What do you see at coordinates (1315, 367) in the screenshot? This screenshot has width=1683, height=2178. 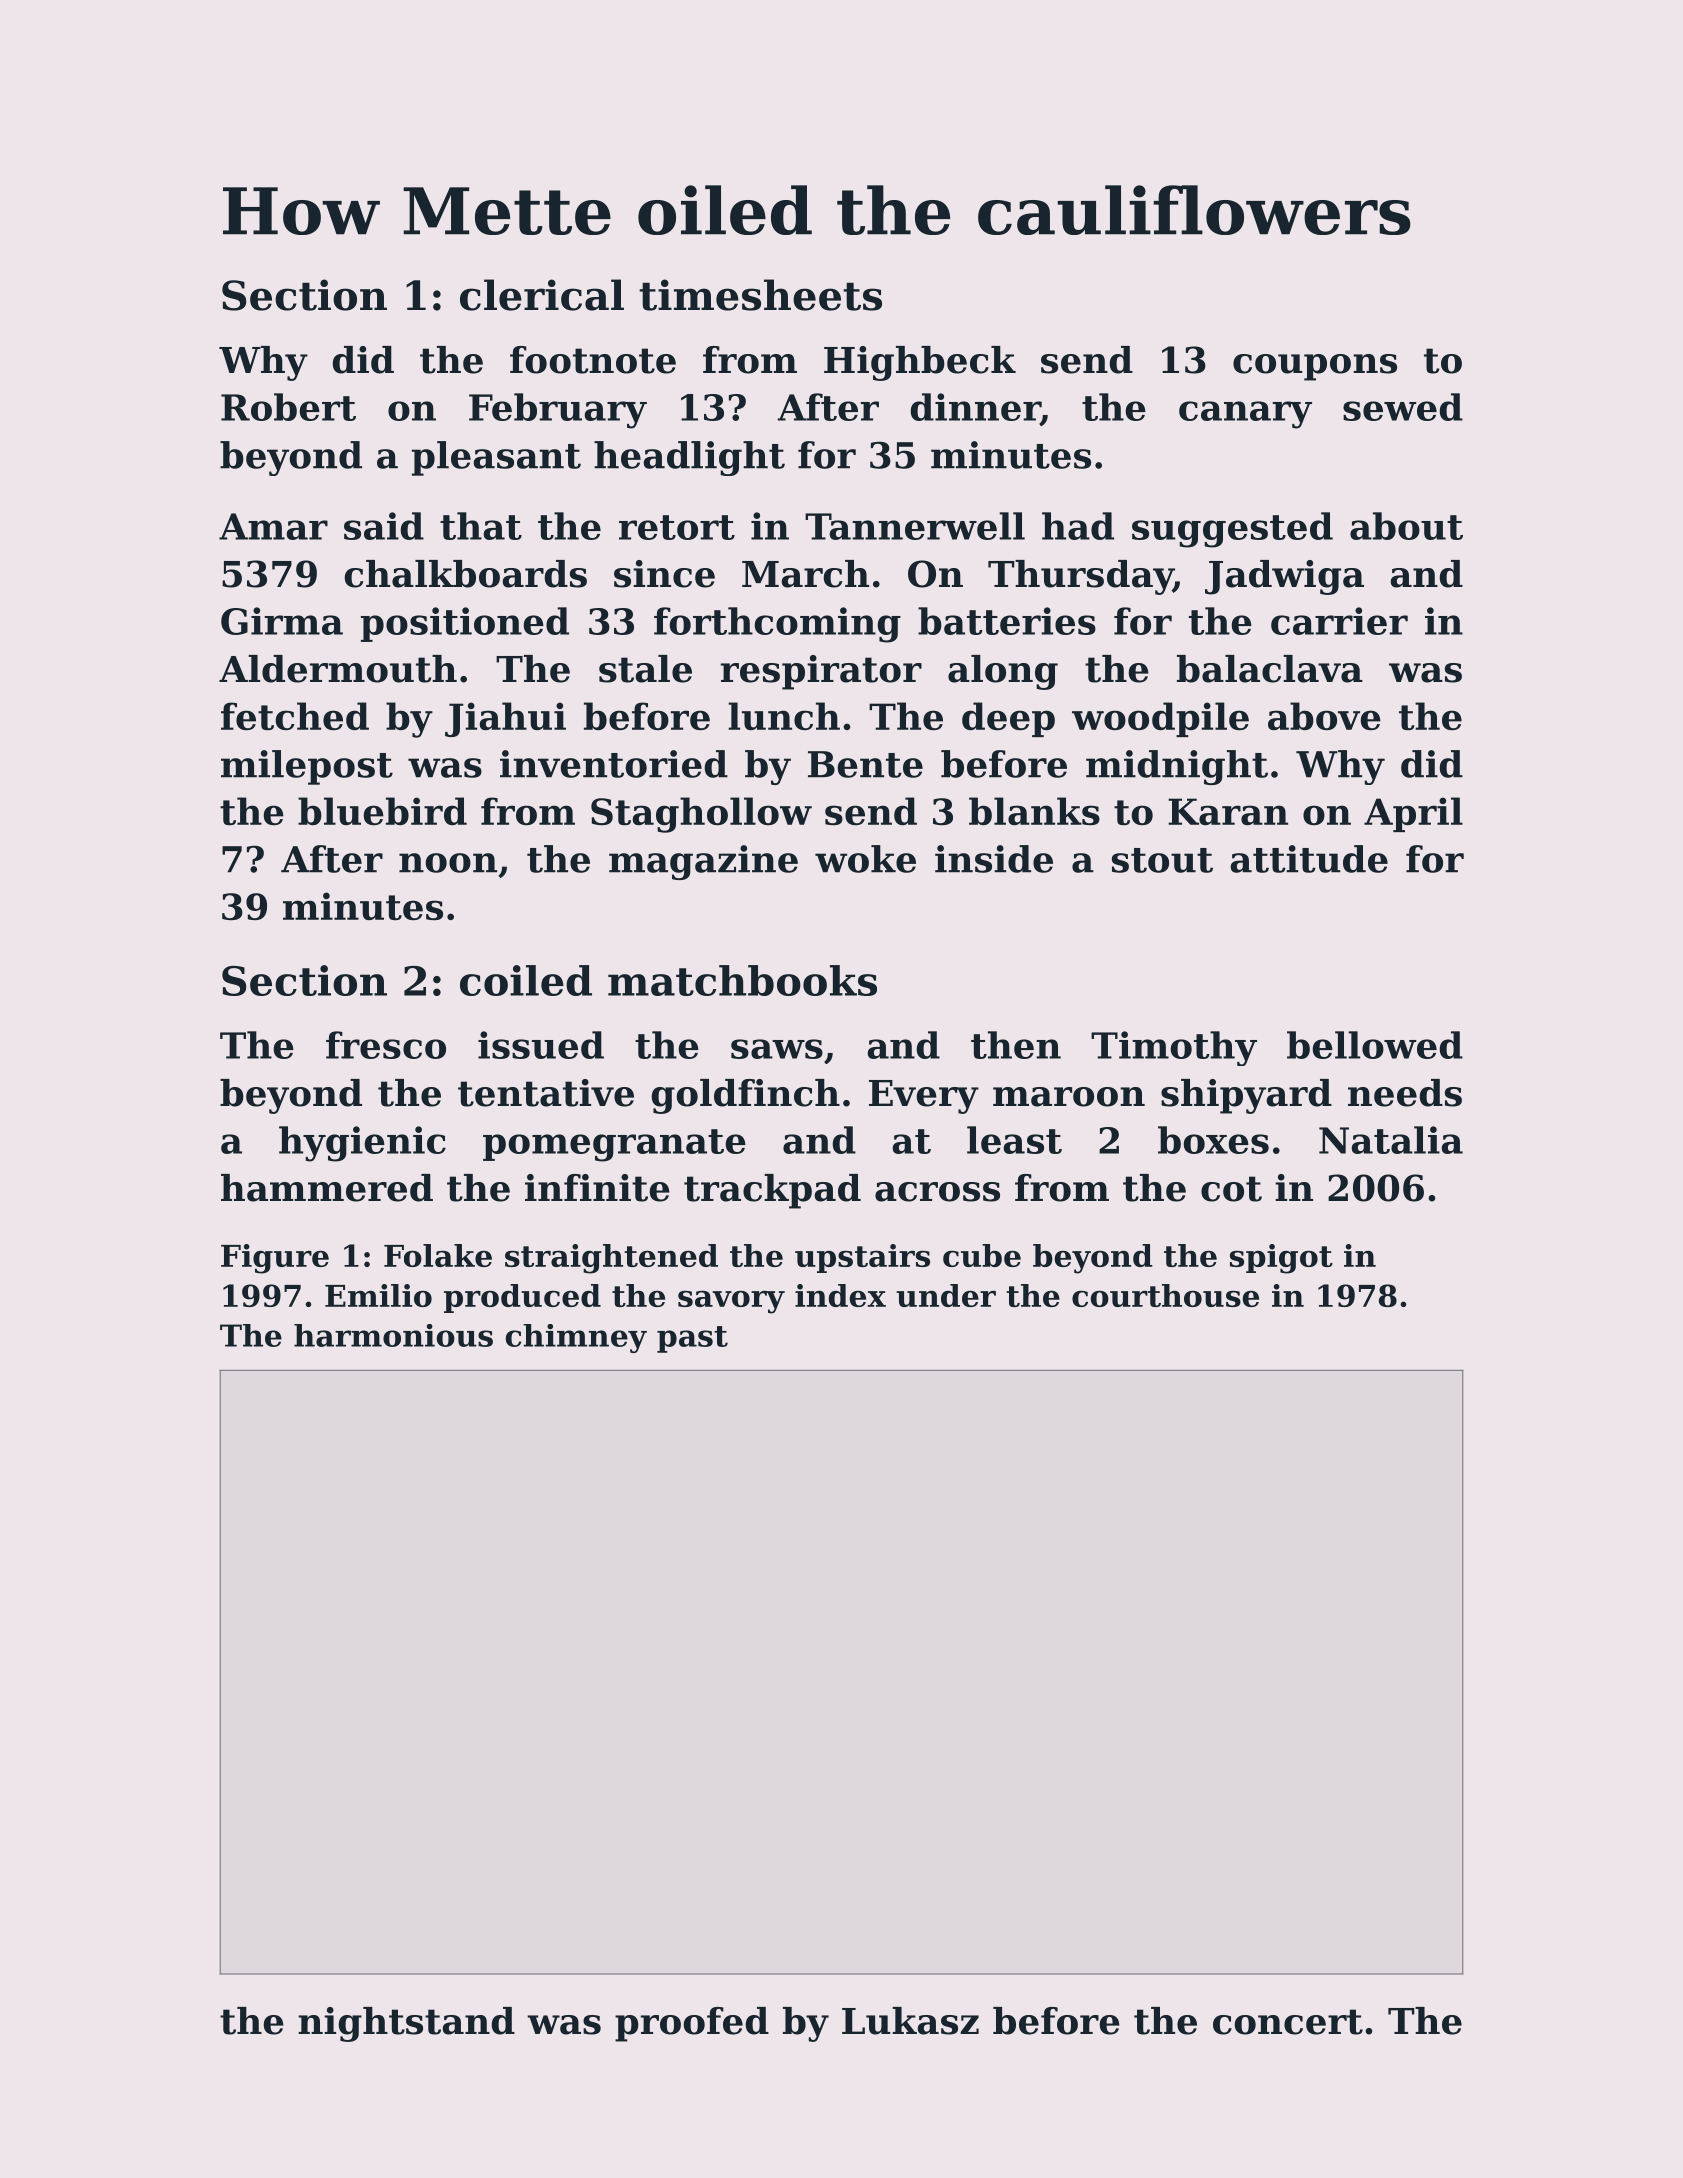 I see `coupons` at bounding box center [1315, 367].
